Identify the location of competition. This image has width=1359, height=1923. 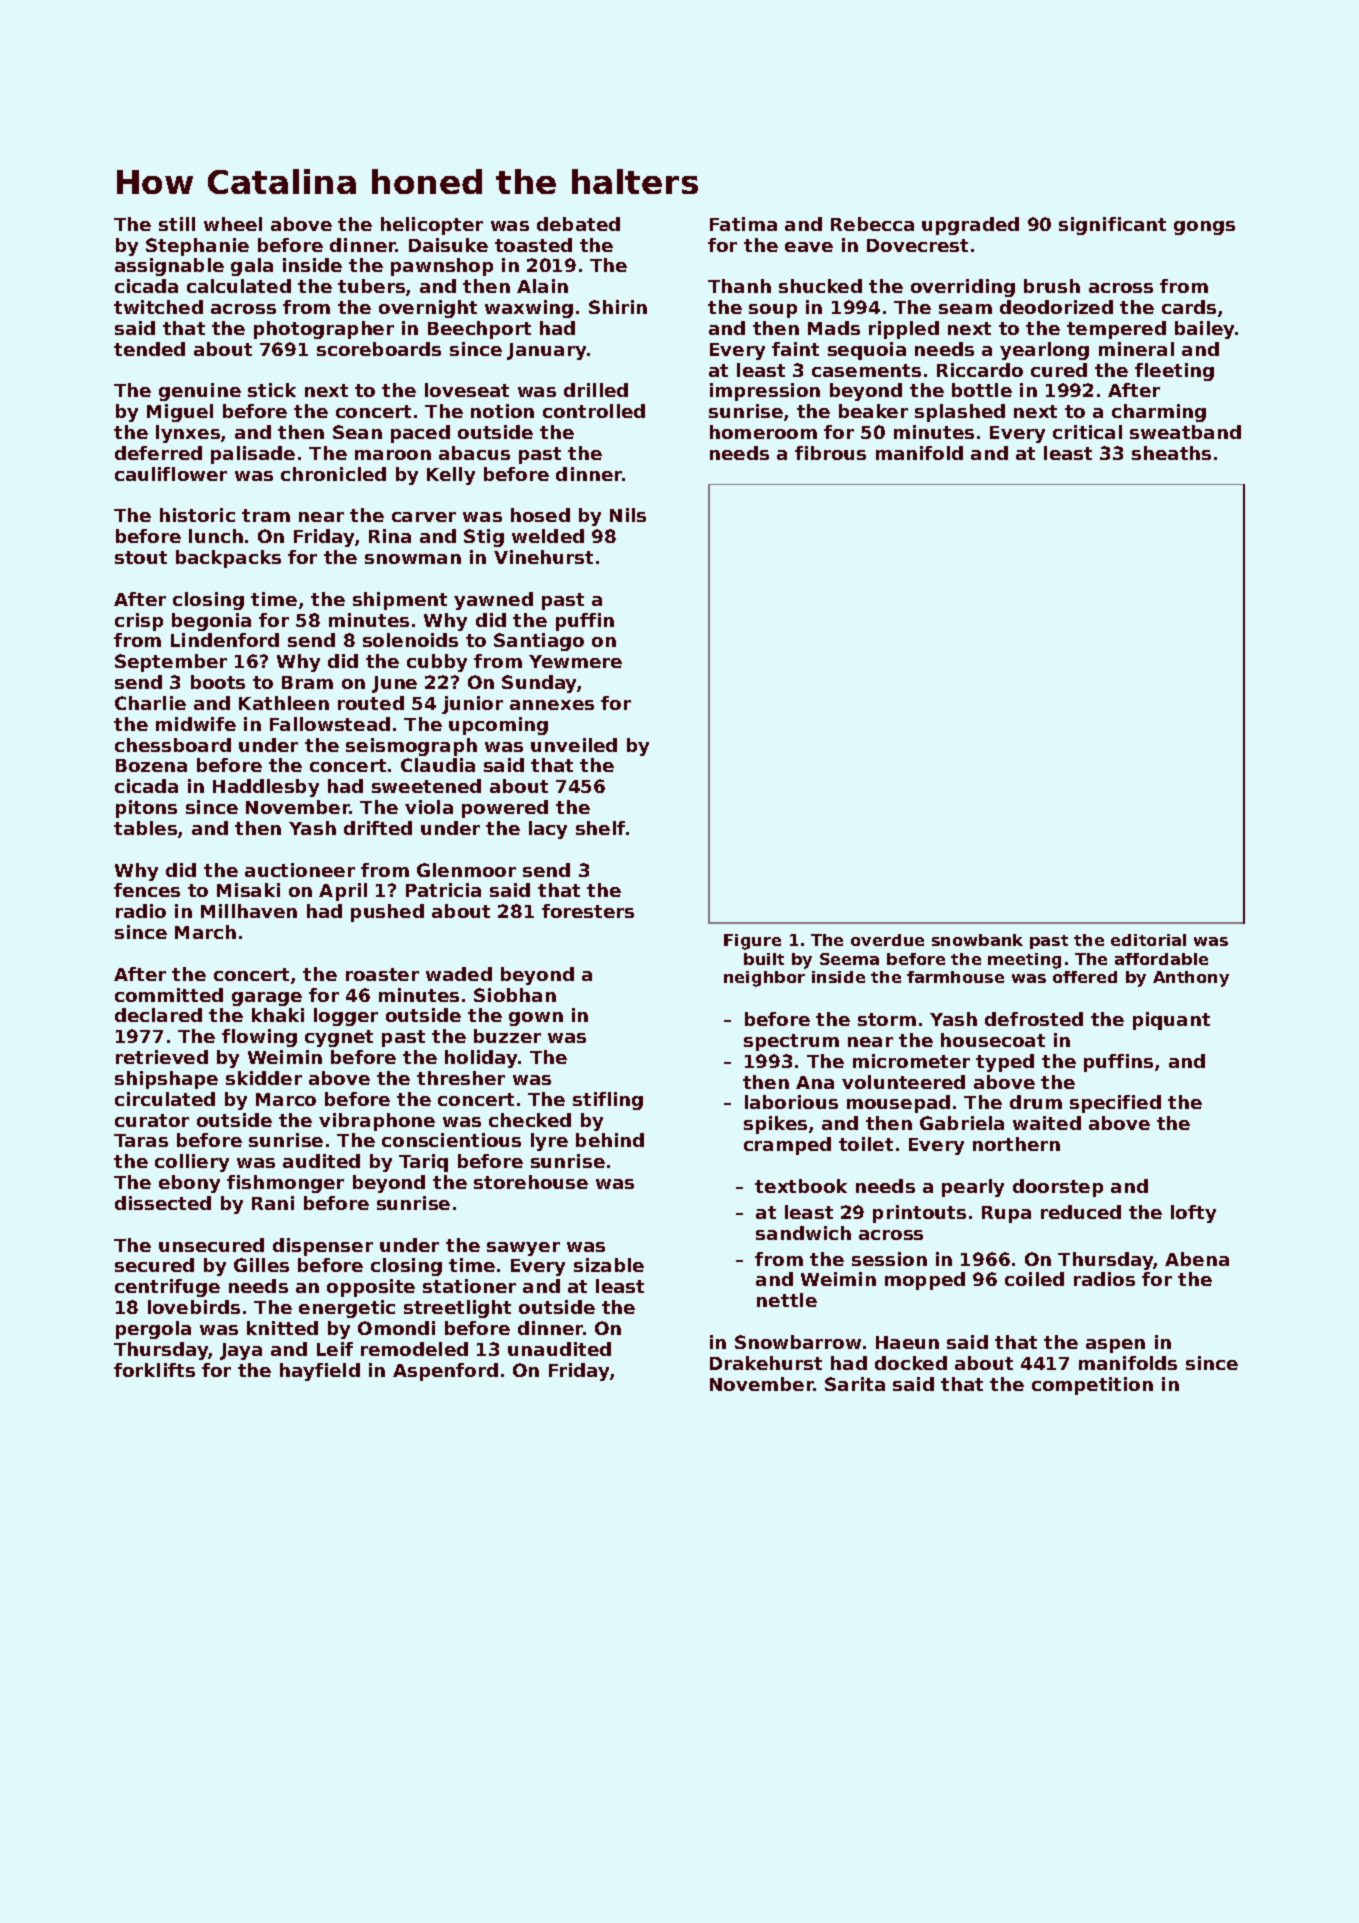
(1092, 1386).
